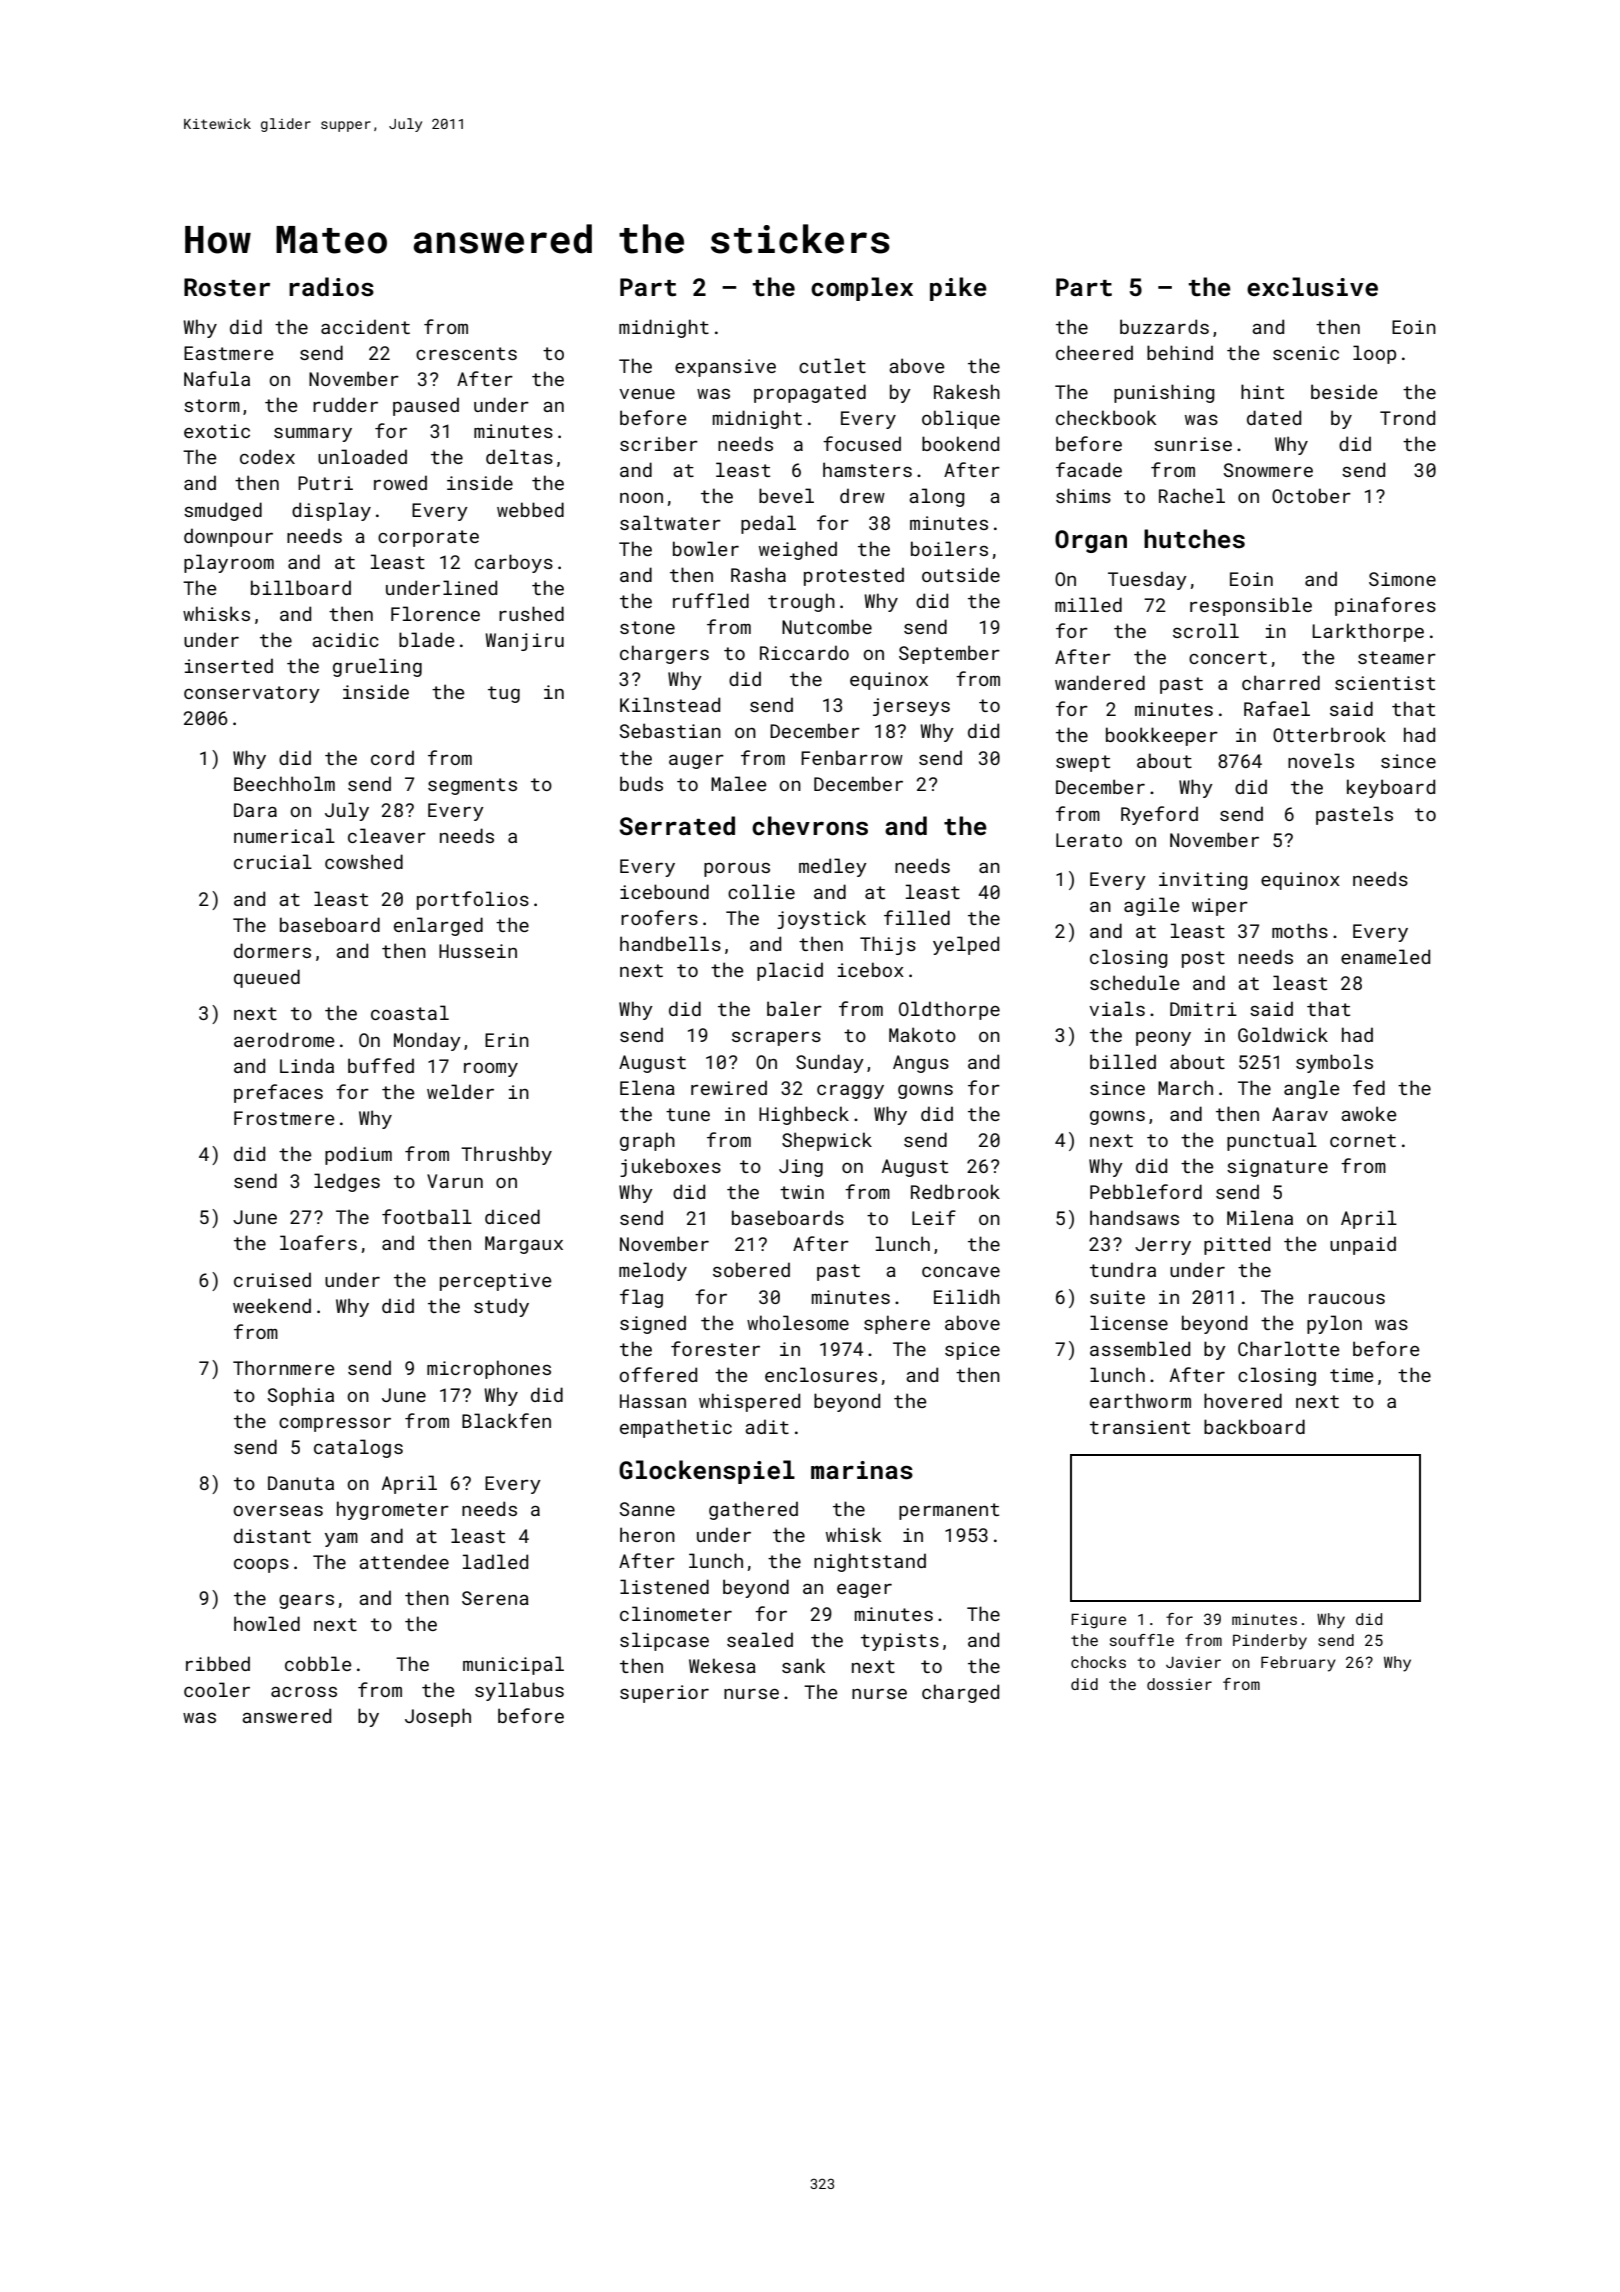  Describe the element at coordinates (862, 289) in the screenshot. I see `complex` at that location.
